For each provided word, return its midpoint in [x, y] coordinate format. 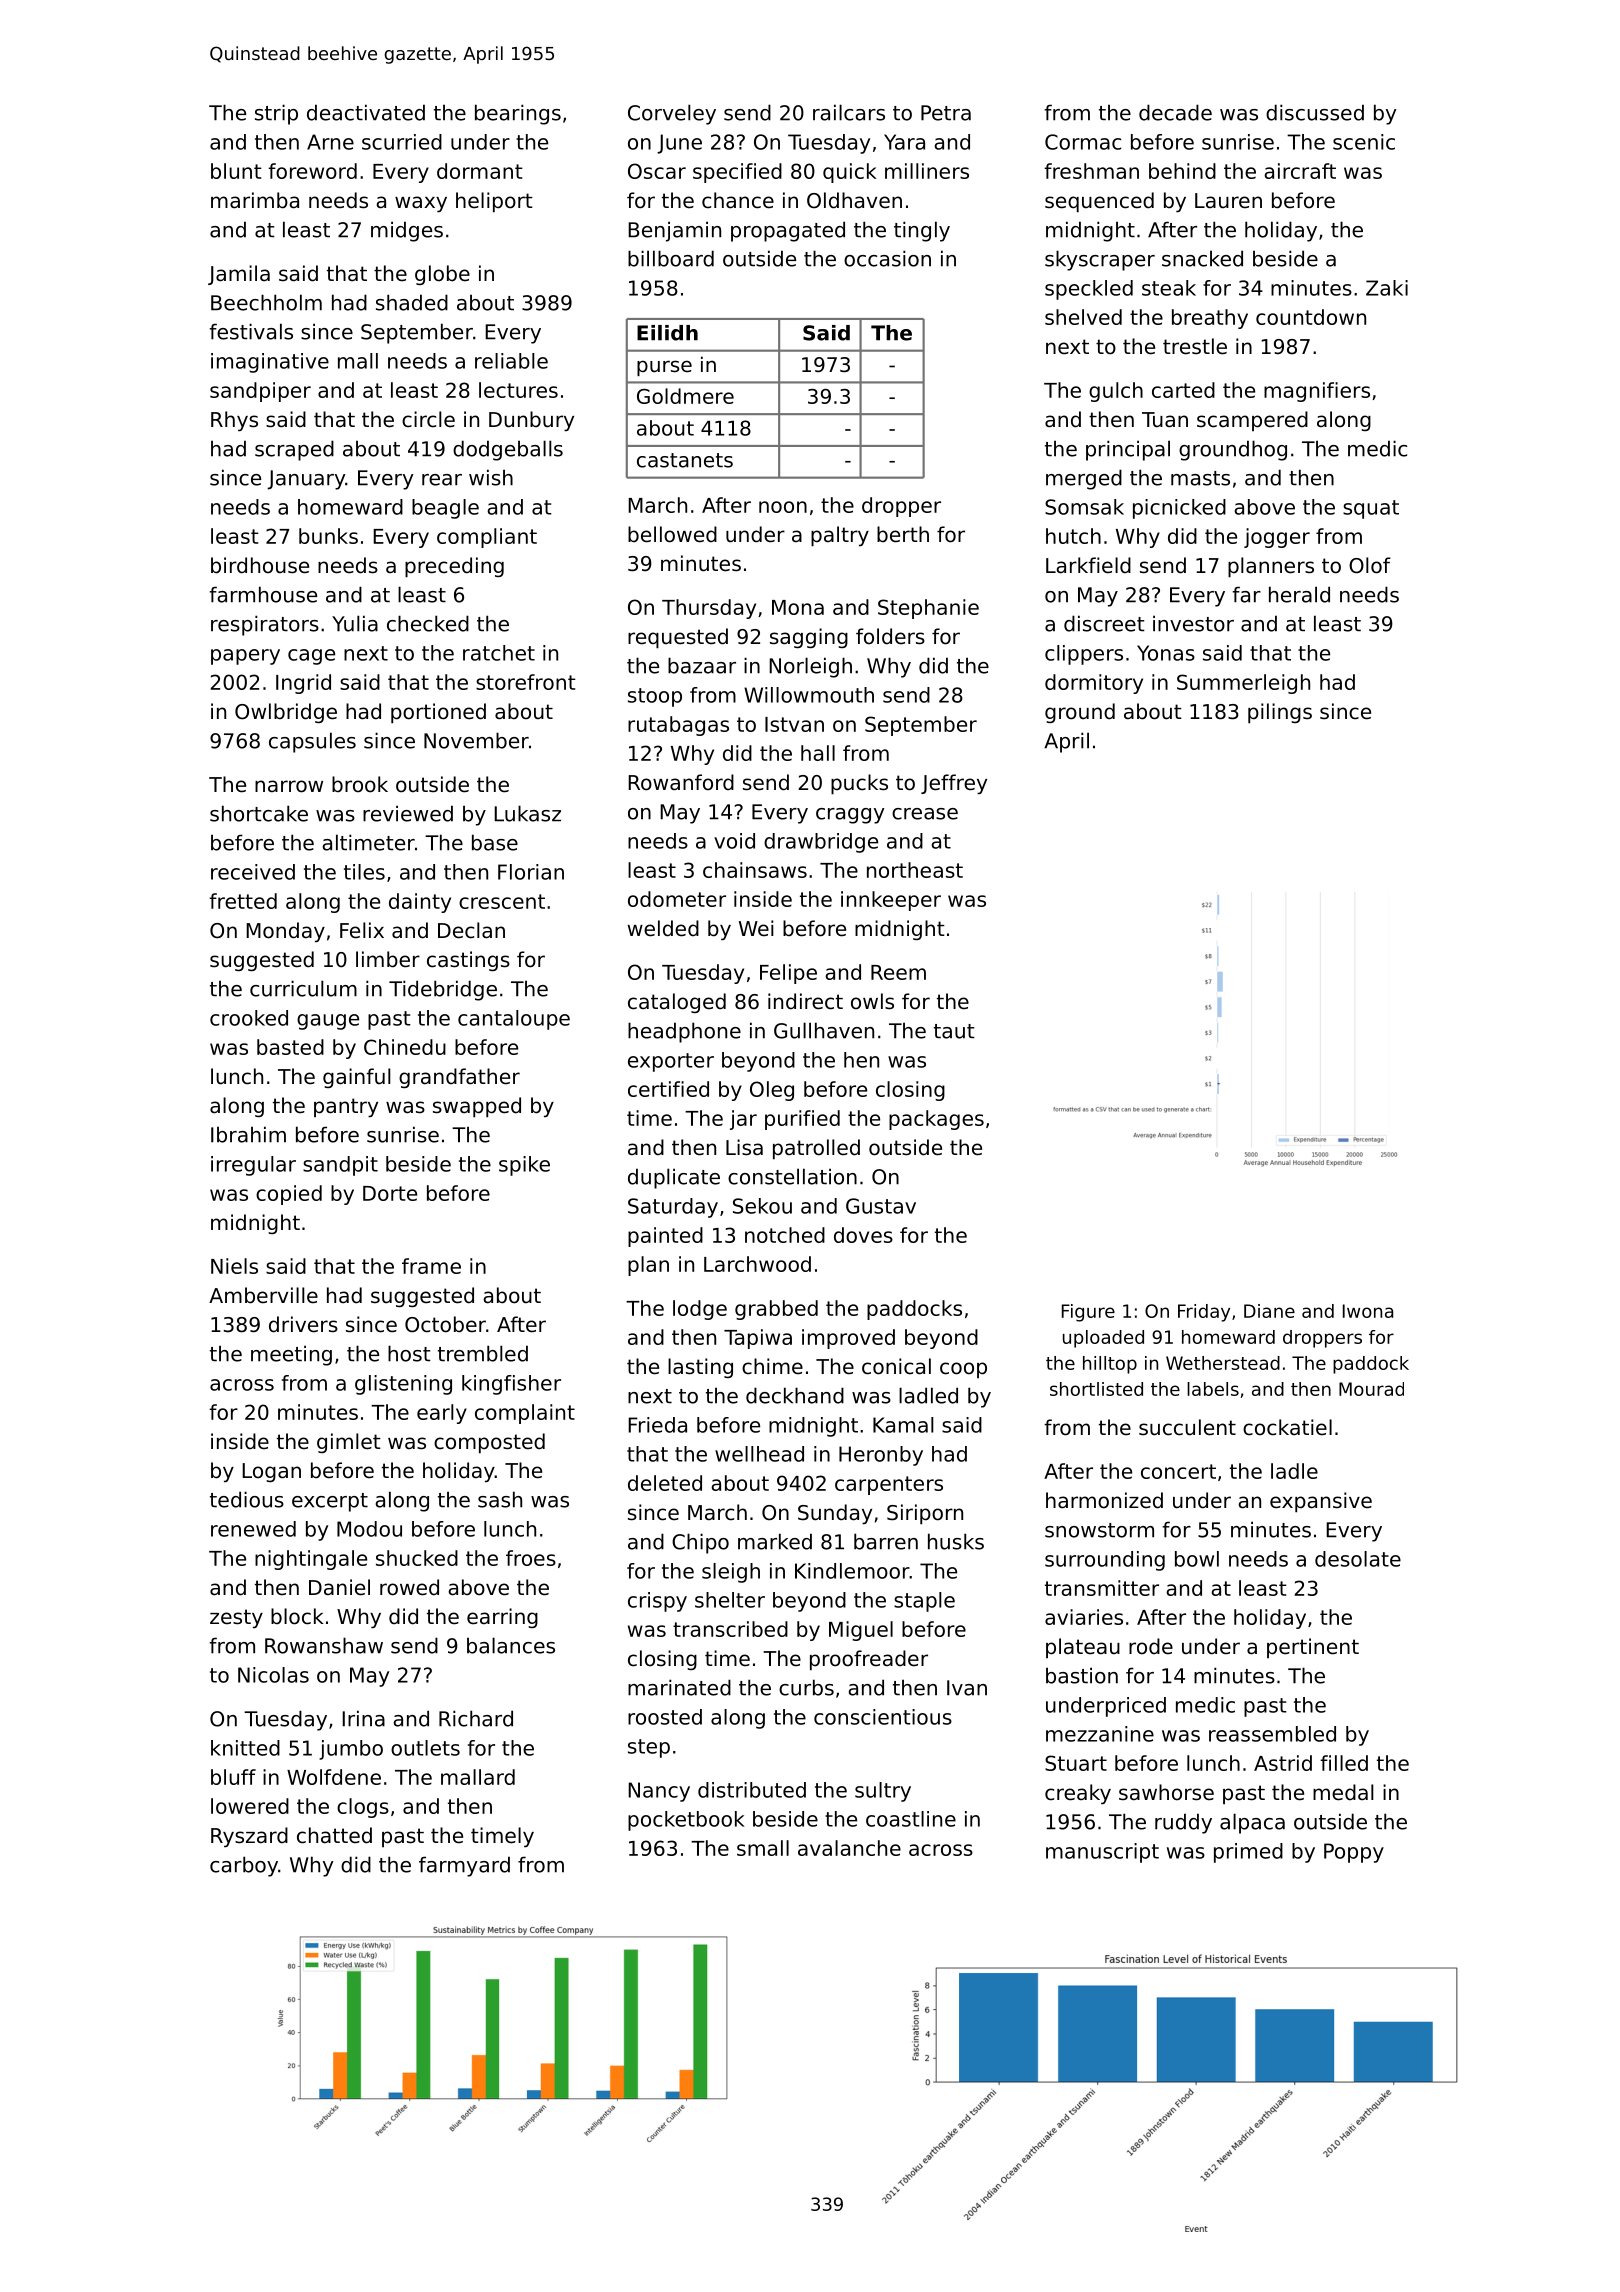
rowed [409, 1587]
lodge [700, 1310]
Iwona [1368, 1311]
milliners [927, 171]
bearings [518, 114]
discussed [1315, 112]
